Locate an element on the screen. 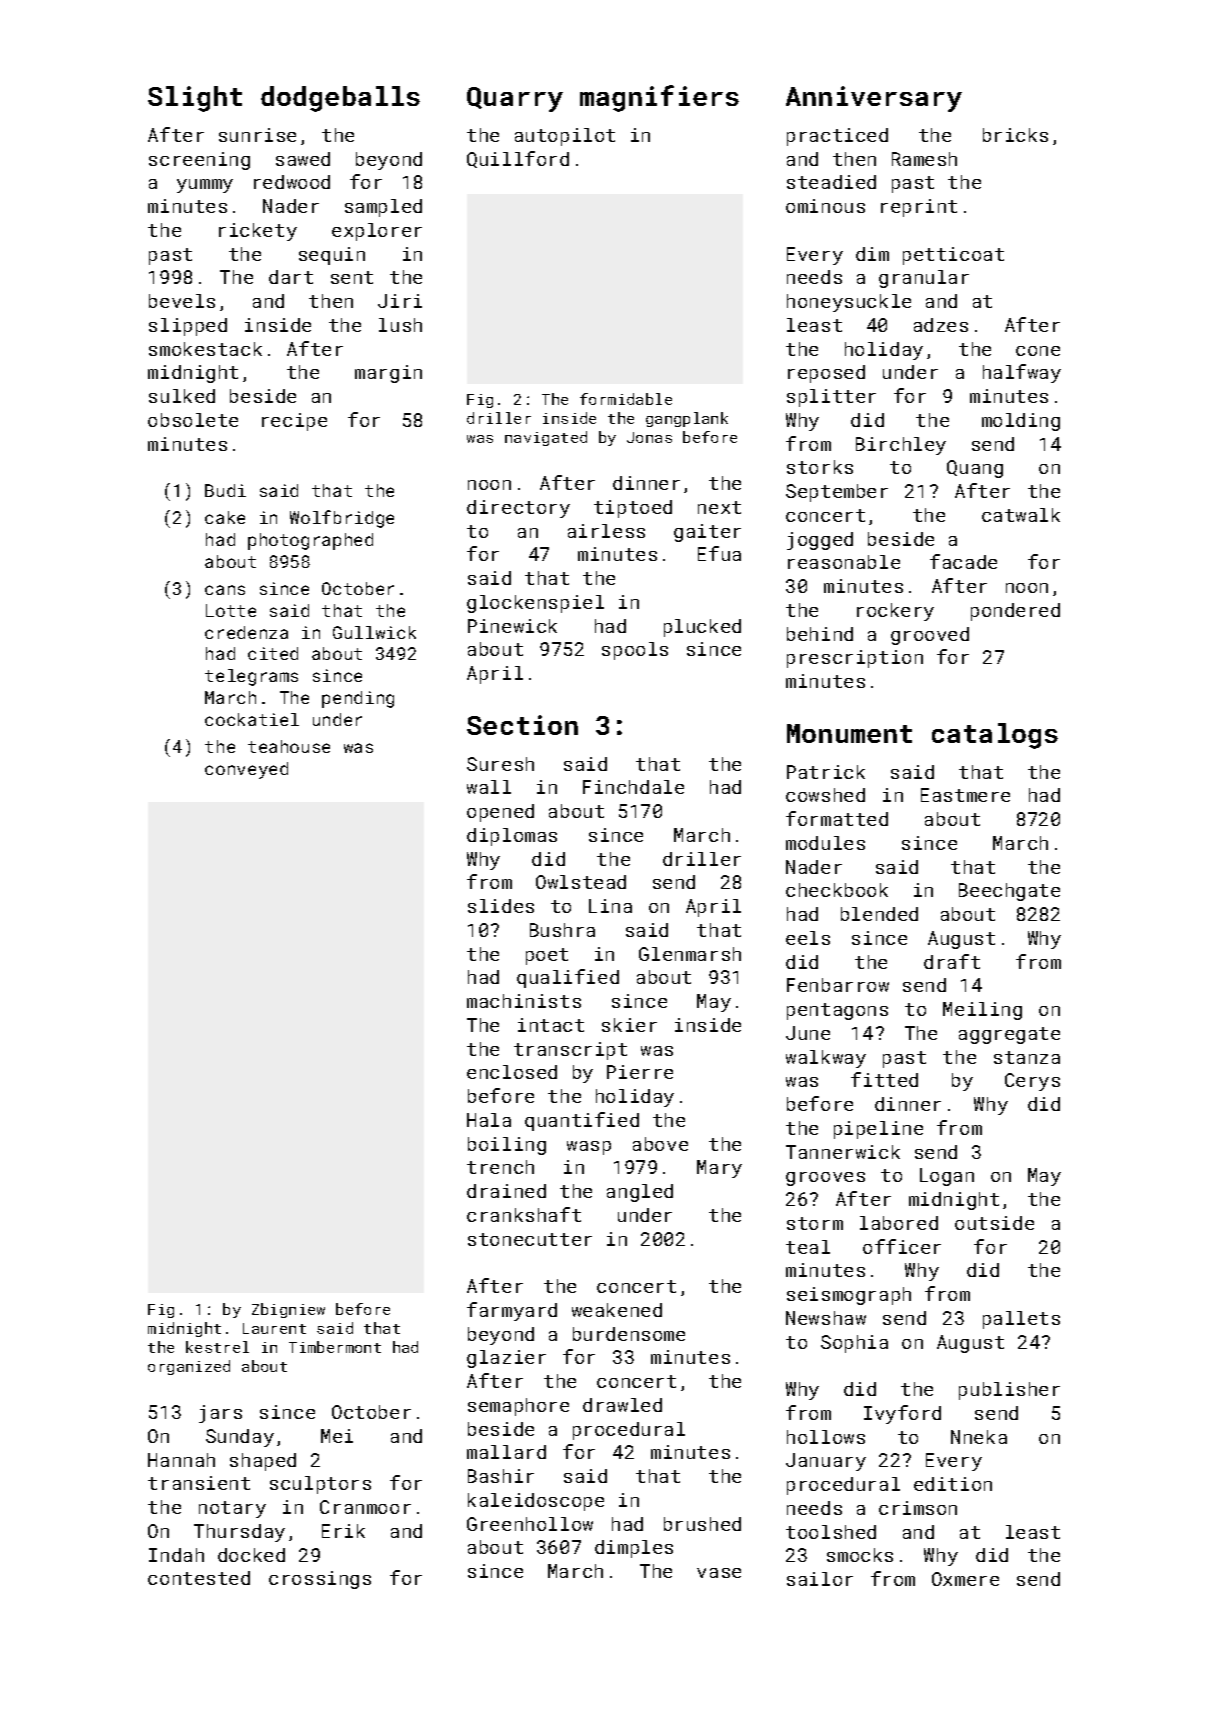 The image size is (1210, 1711). dodgeballs is located at coordinates (340, 99).
